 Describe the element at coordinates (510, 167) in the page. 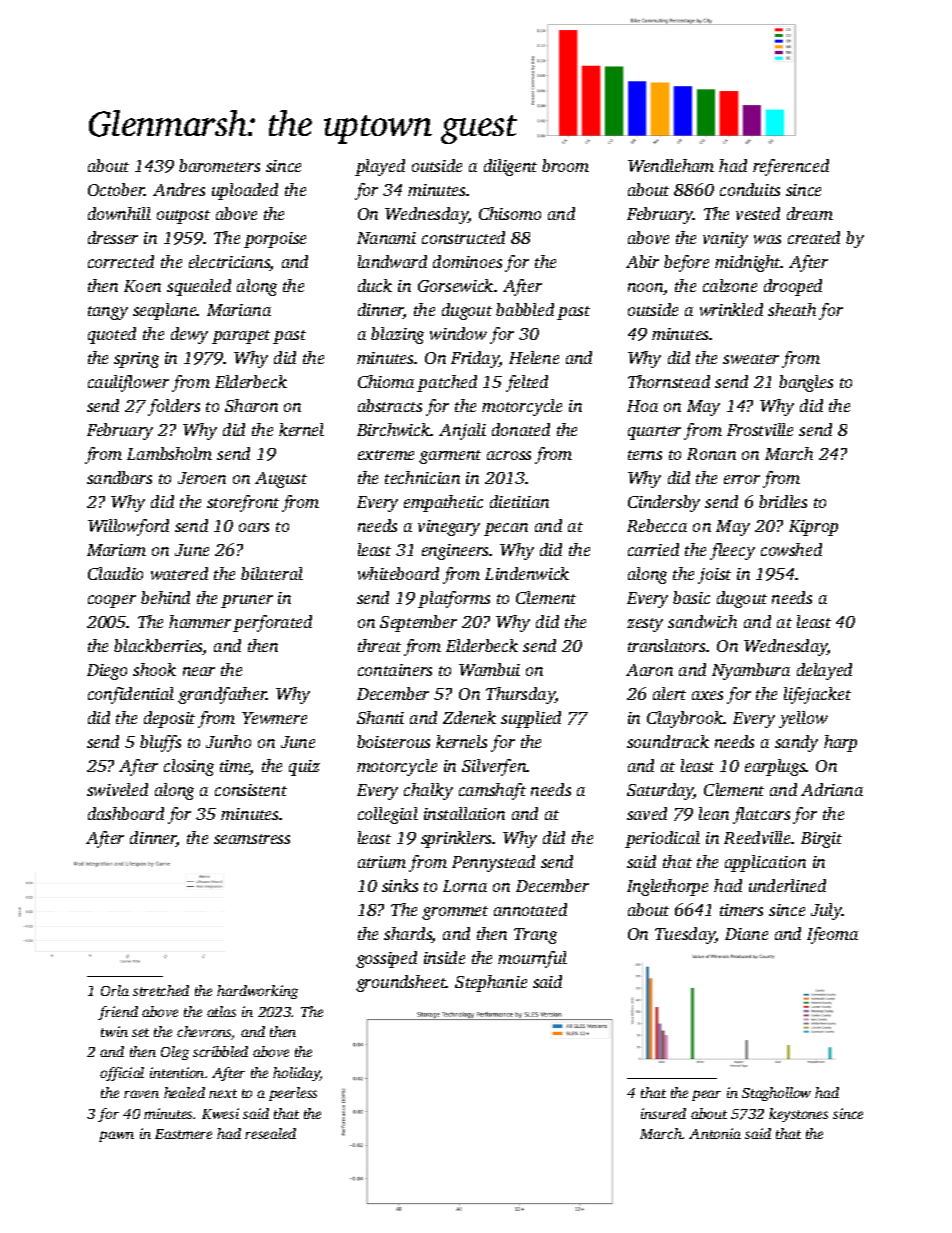

I see `diligent` at that location.
